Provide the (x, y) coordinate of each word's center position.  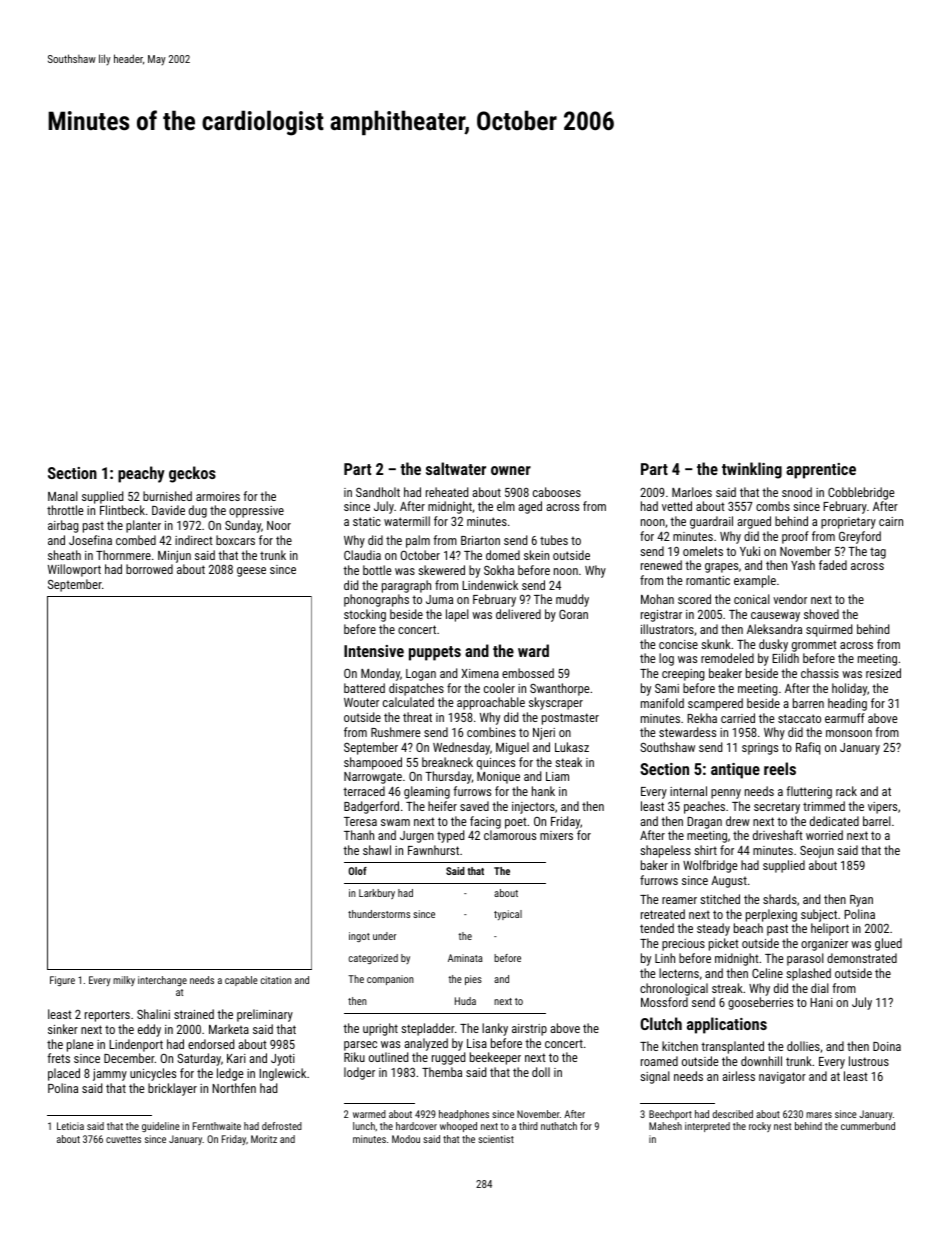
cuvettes (123, 1139)
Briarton (480, 540)
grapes (721, 568)
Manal (63, 496)
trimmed (824, 806)
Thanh (359, 835)
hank (543, 791)
